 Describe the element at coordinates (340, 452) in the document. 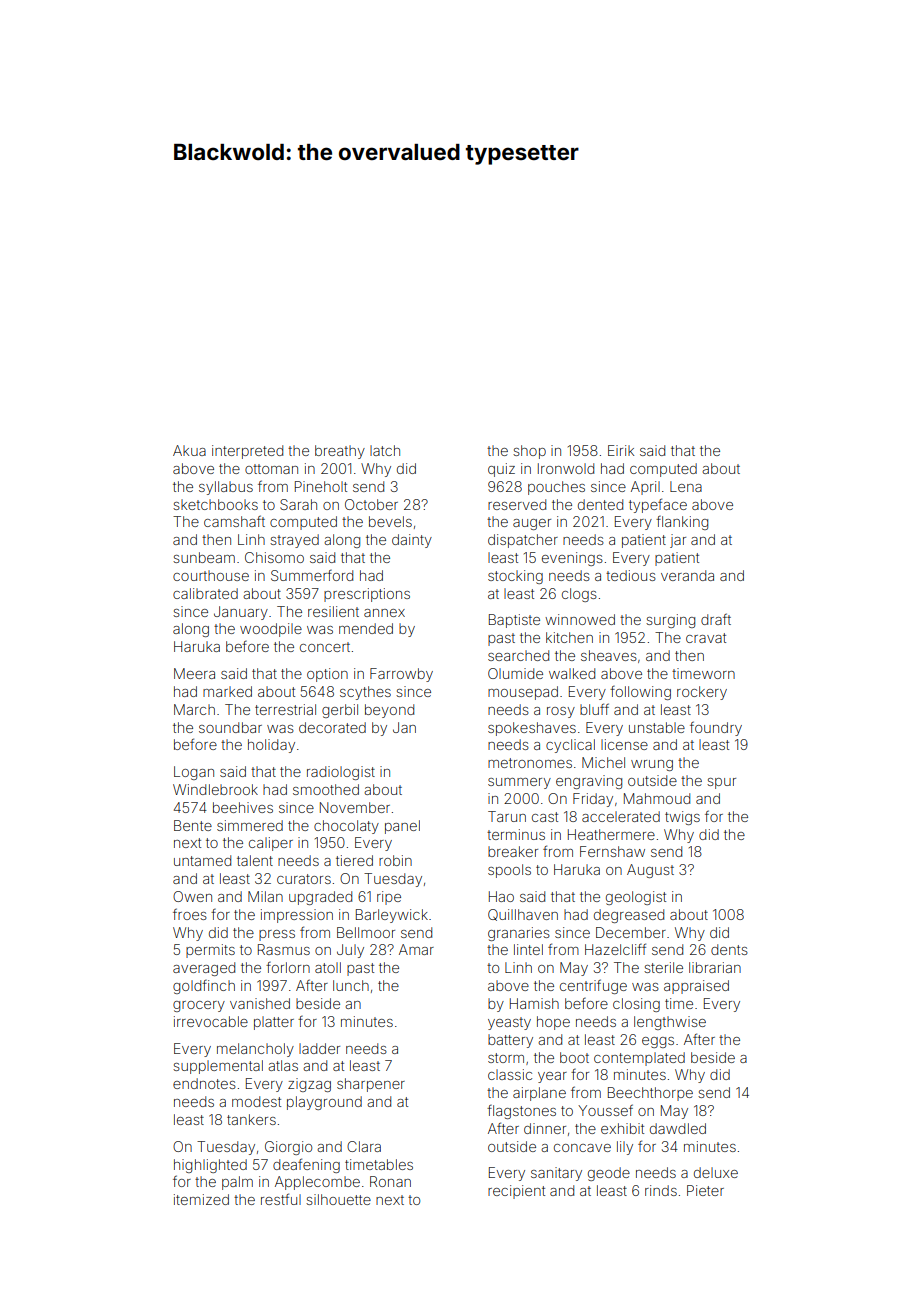

I see `breathy` at that location.
